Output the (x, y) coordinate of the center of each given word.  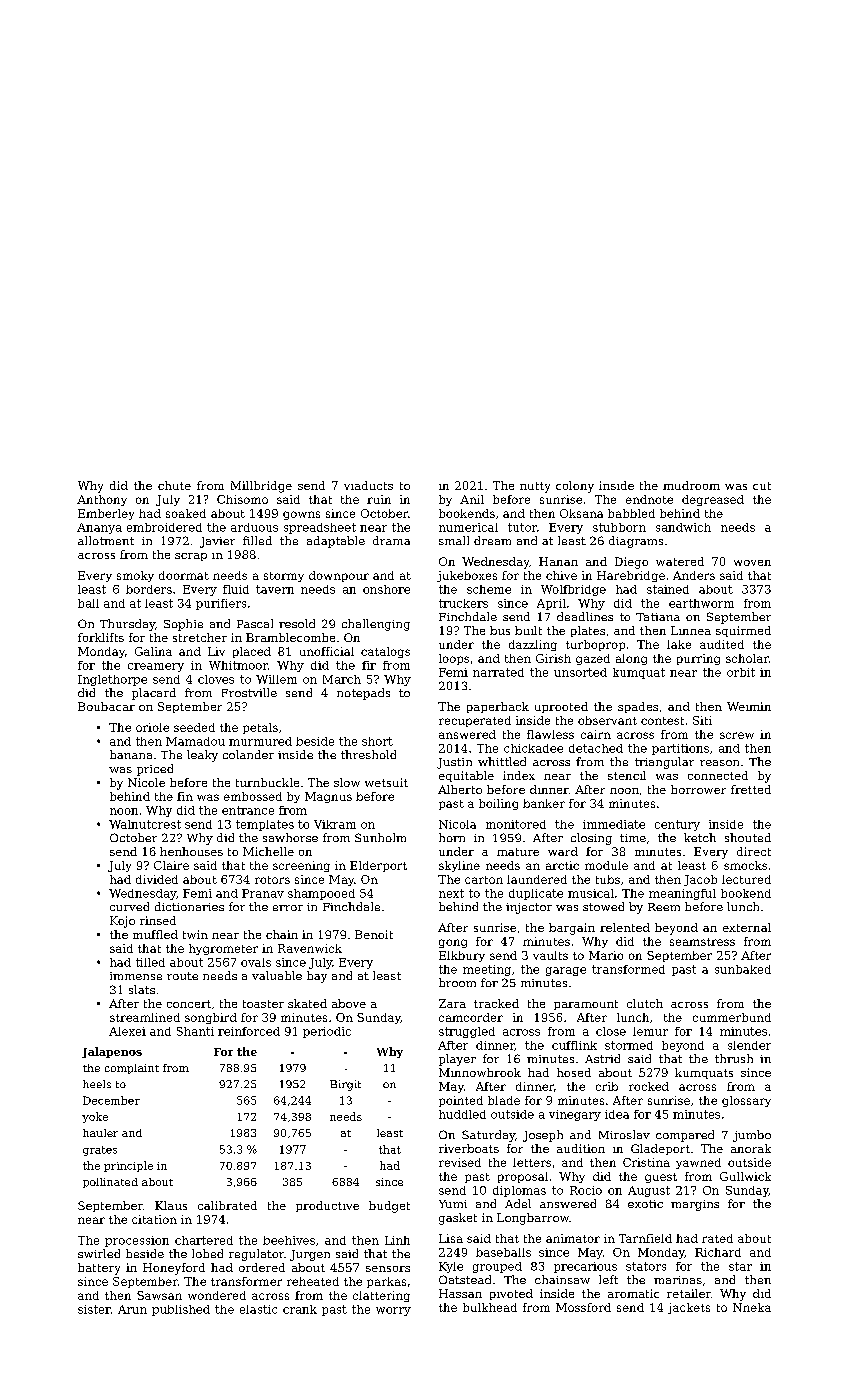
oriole (152, 727)
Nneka (752, 1307)
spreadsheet (320, 528)
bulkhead (490, 1307)
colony (575, 487)
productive (327, 1206)
